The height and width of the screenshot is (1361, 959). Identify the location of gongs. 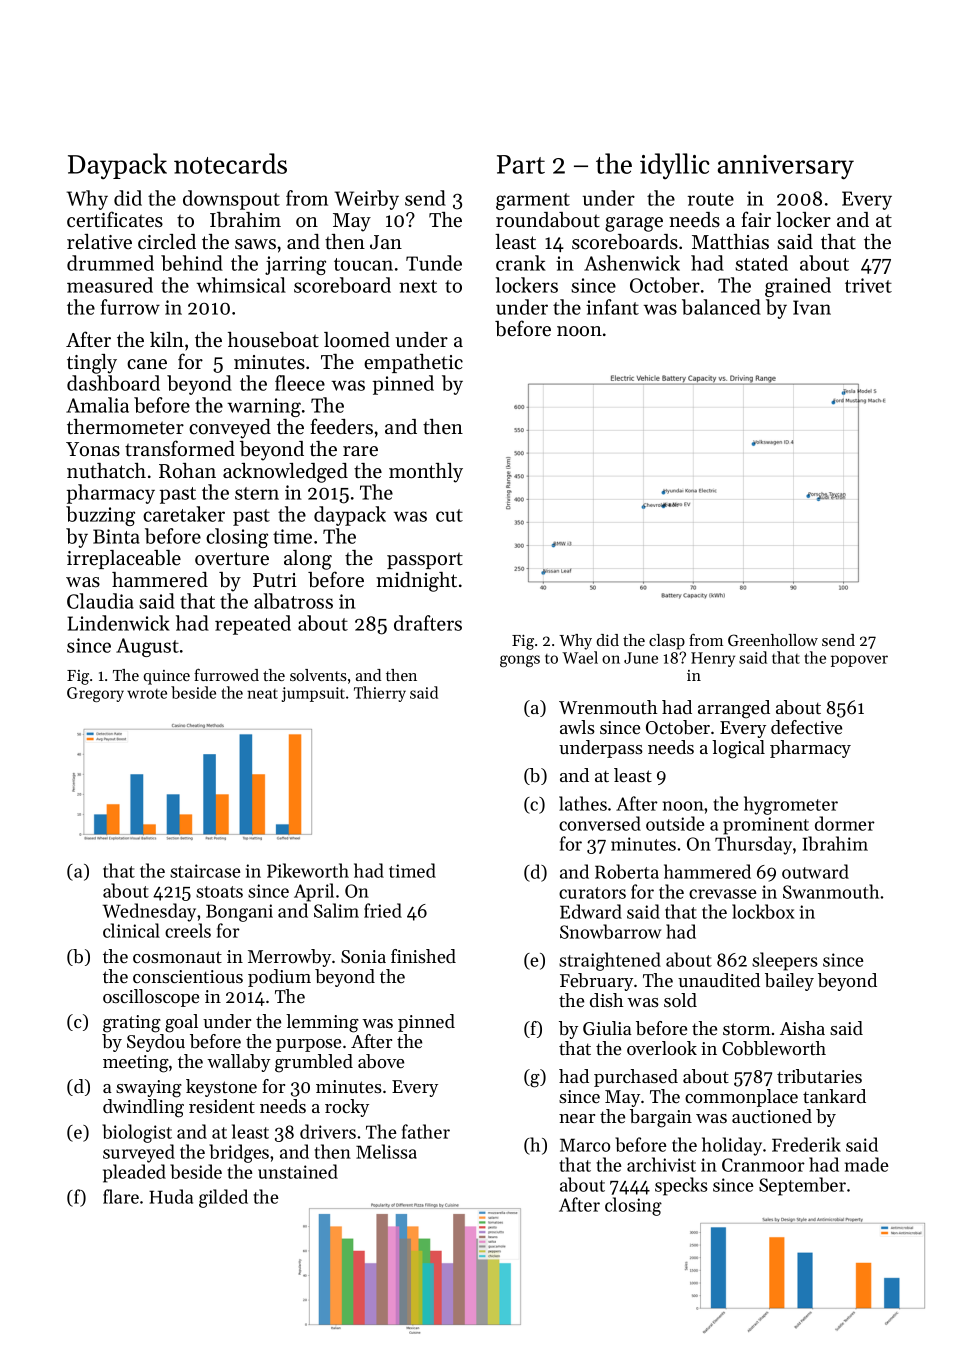
(520, 661).
